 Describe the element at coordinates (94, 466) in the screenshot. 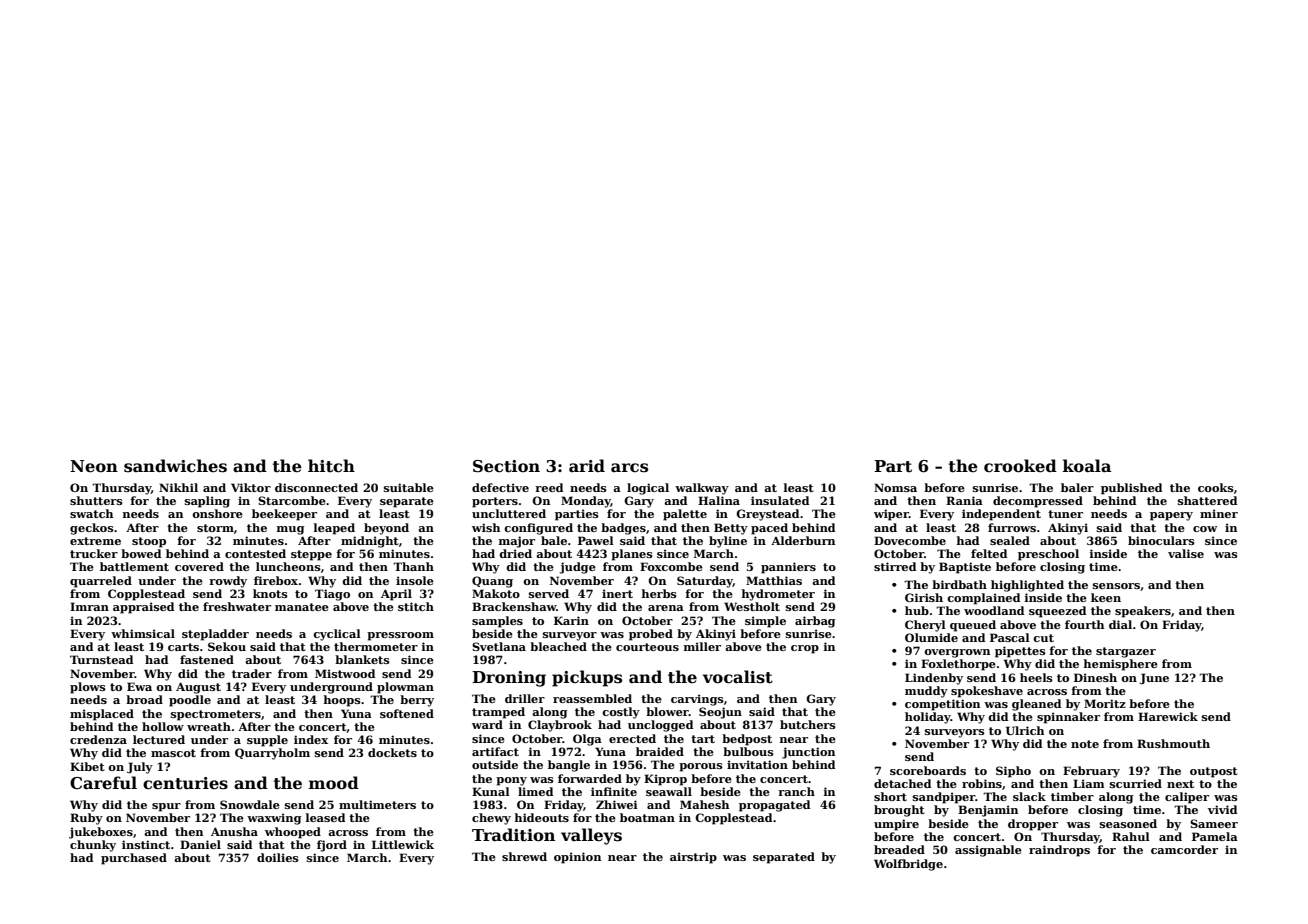

I see `Neon` at that location.
